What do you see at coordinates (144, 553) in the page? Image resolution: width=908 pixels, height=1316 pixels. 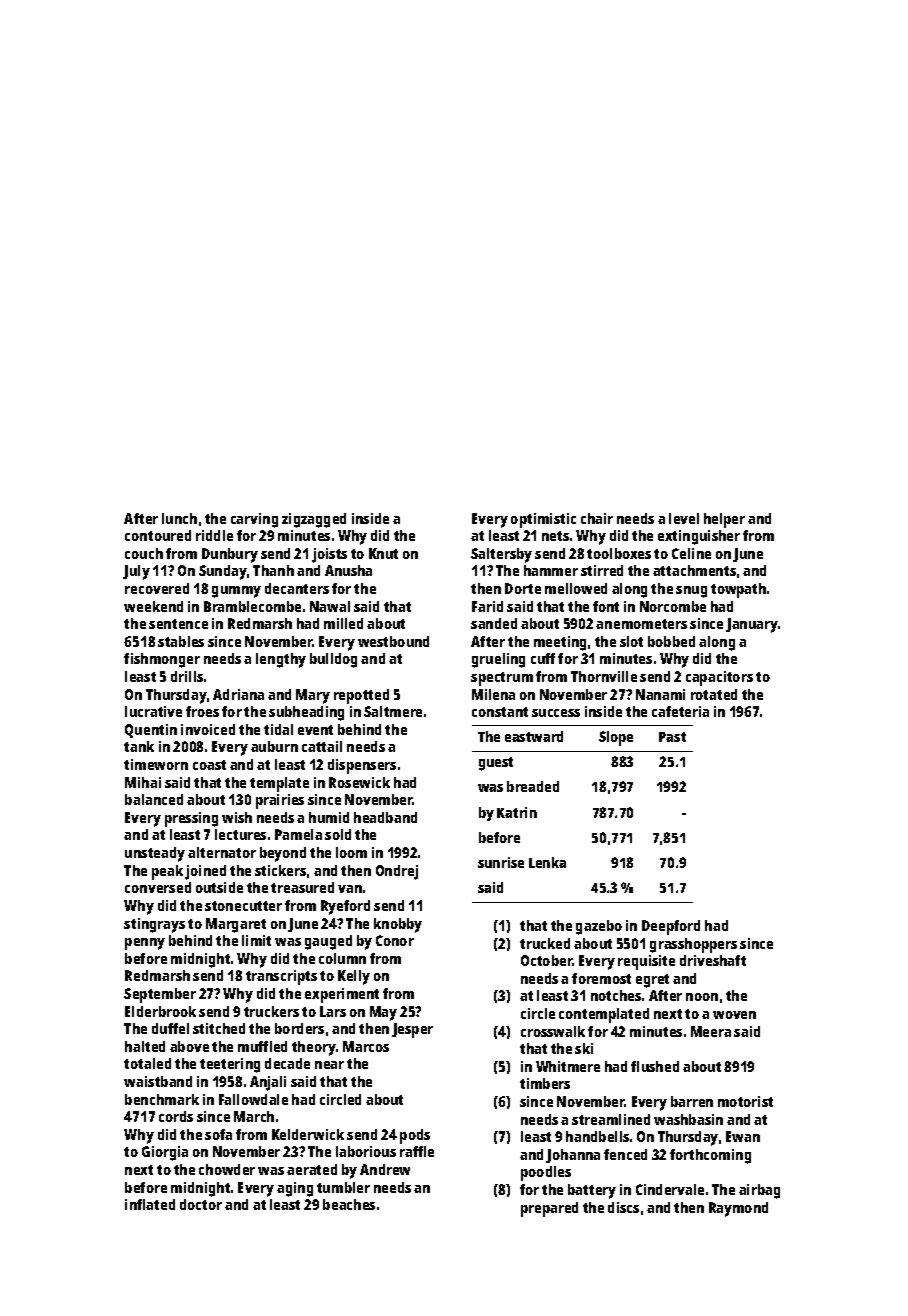 I see `couch` at bounding box center [144, 553].
